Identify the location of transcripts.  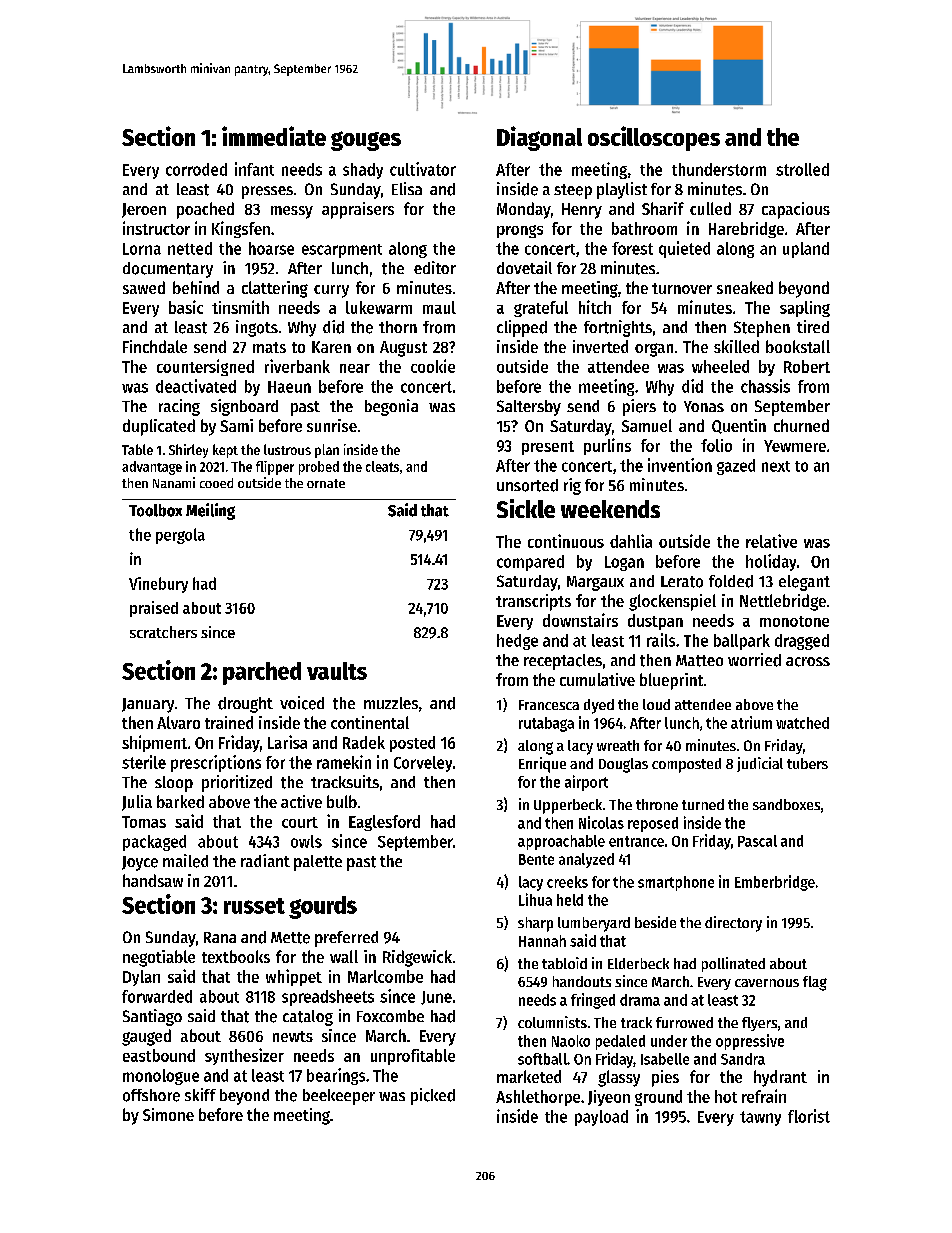
(533, 602).
